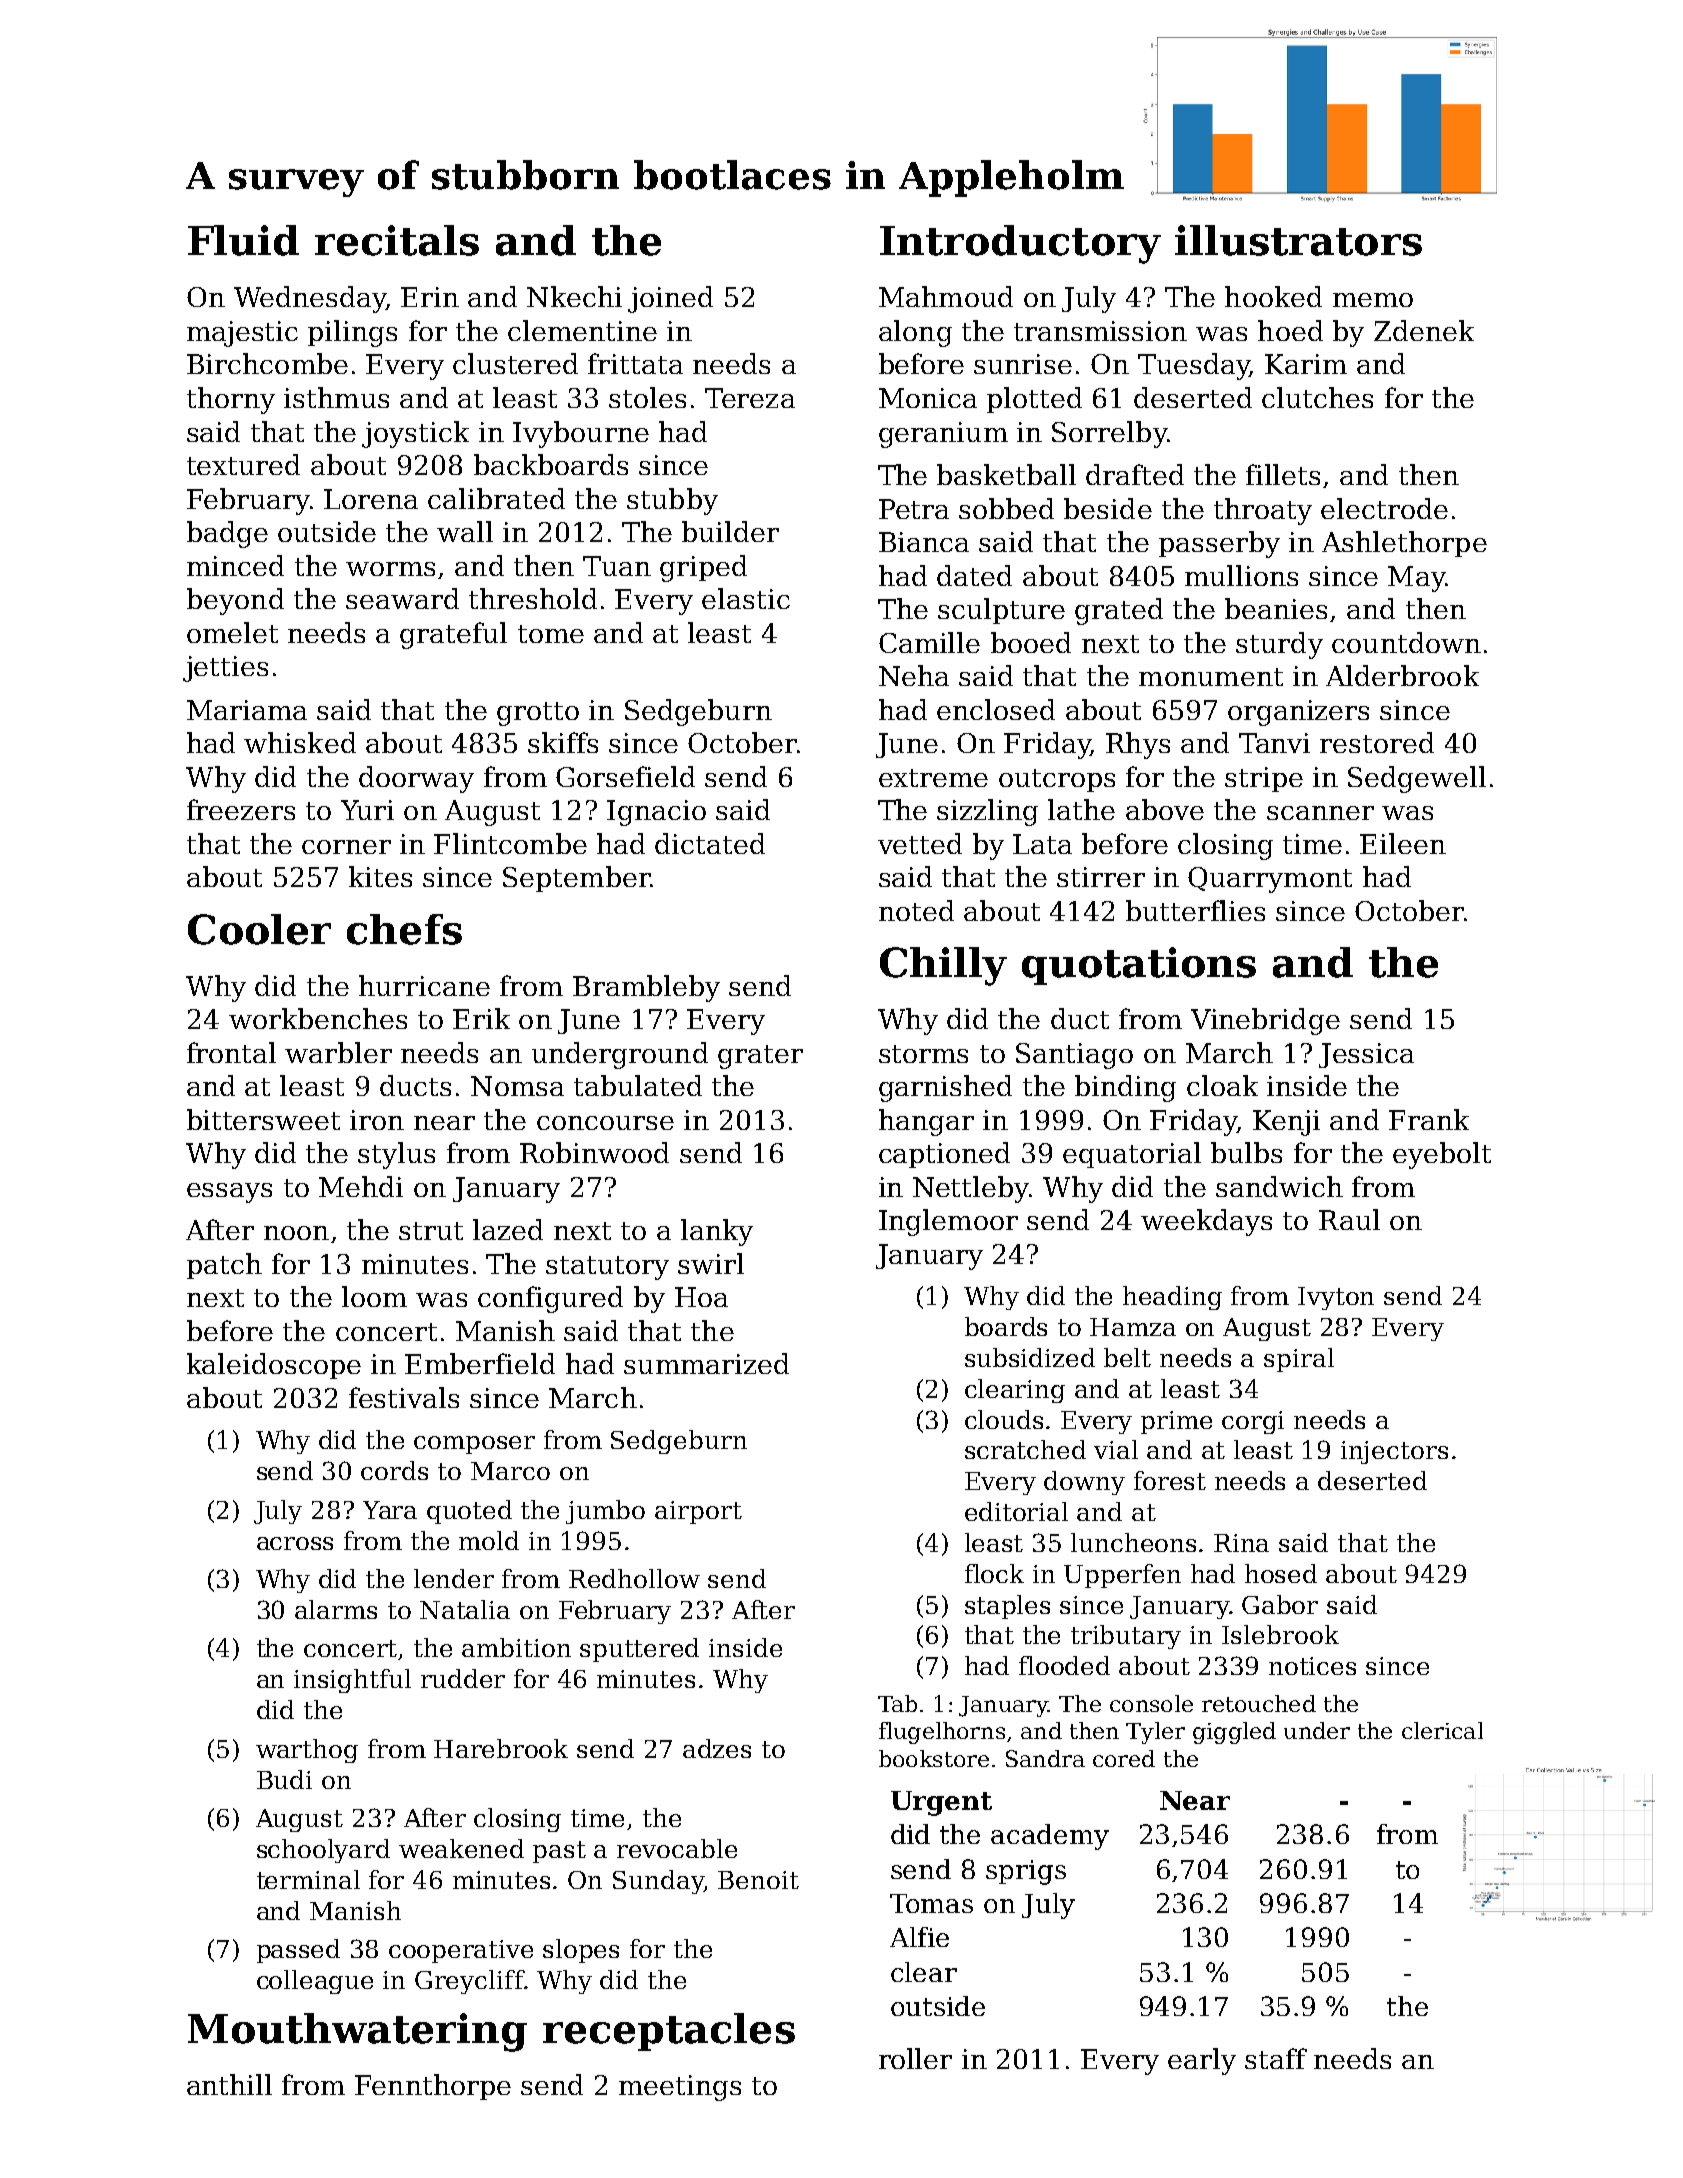 This screenshot has width=1683, height=2178. Describe the element at coordinates (224, 1266) in the screenshot. I see `patch` at that location.
